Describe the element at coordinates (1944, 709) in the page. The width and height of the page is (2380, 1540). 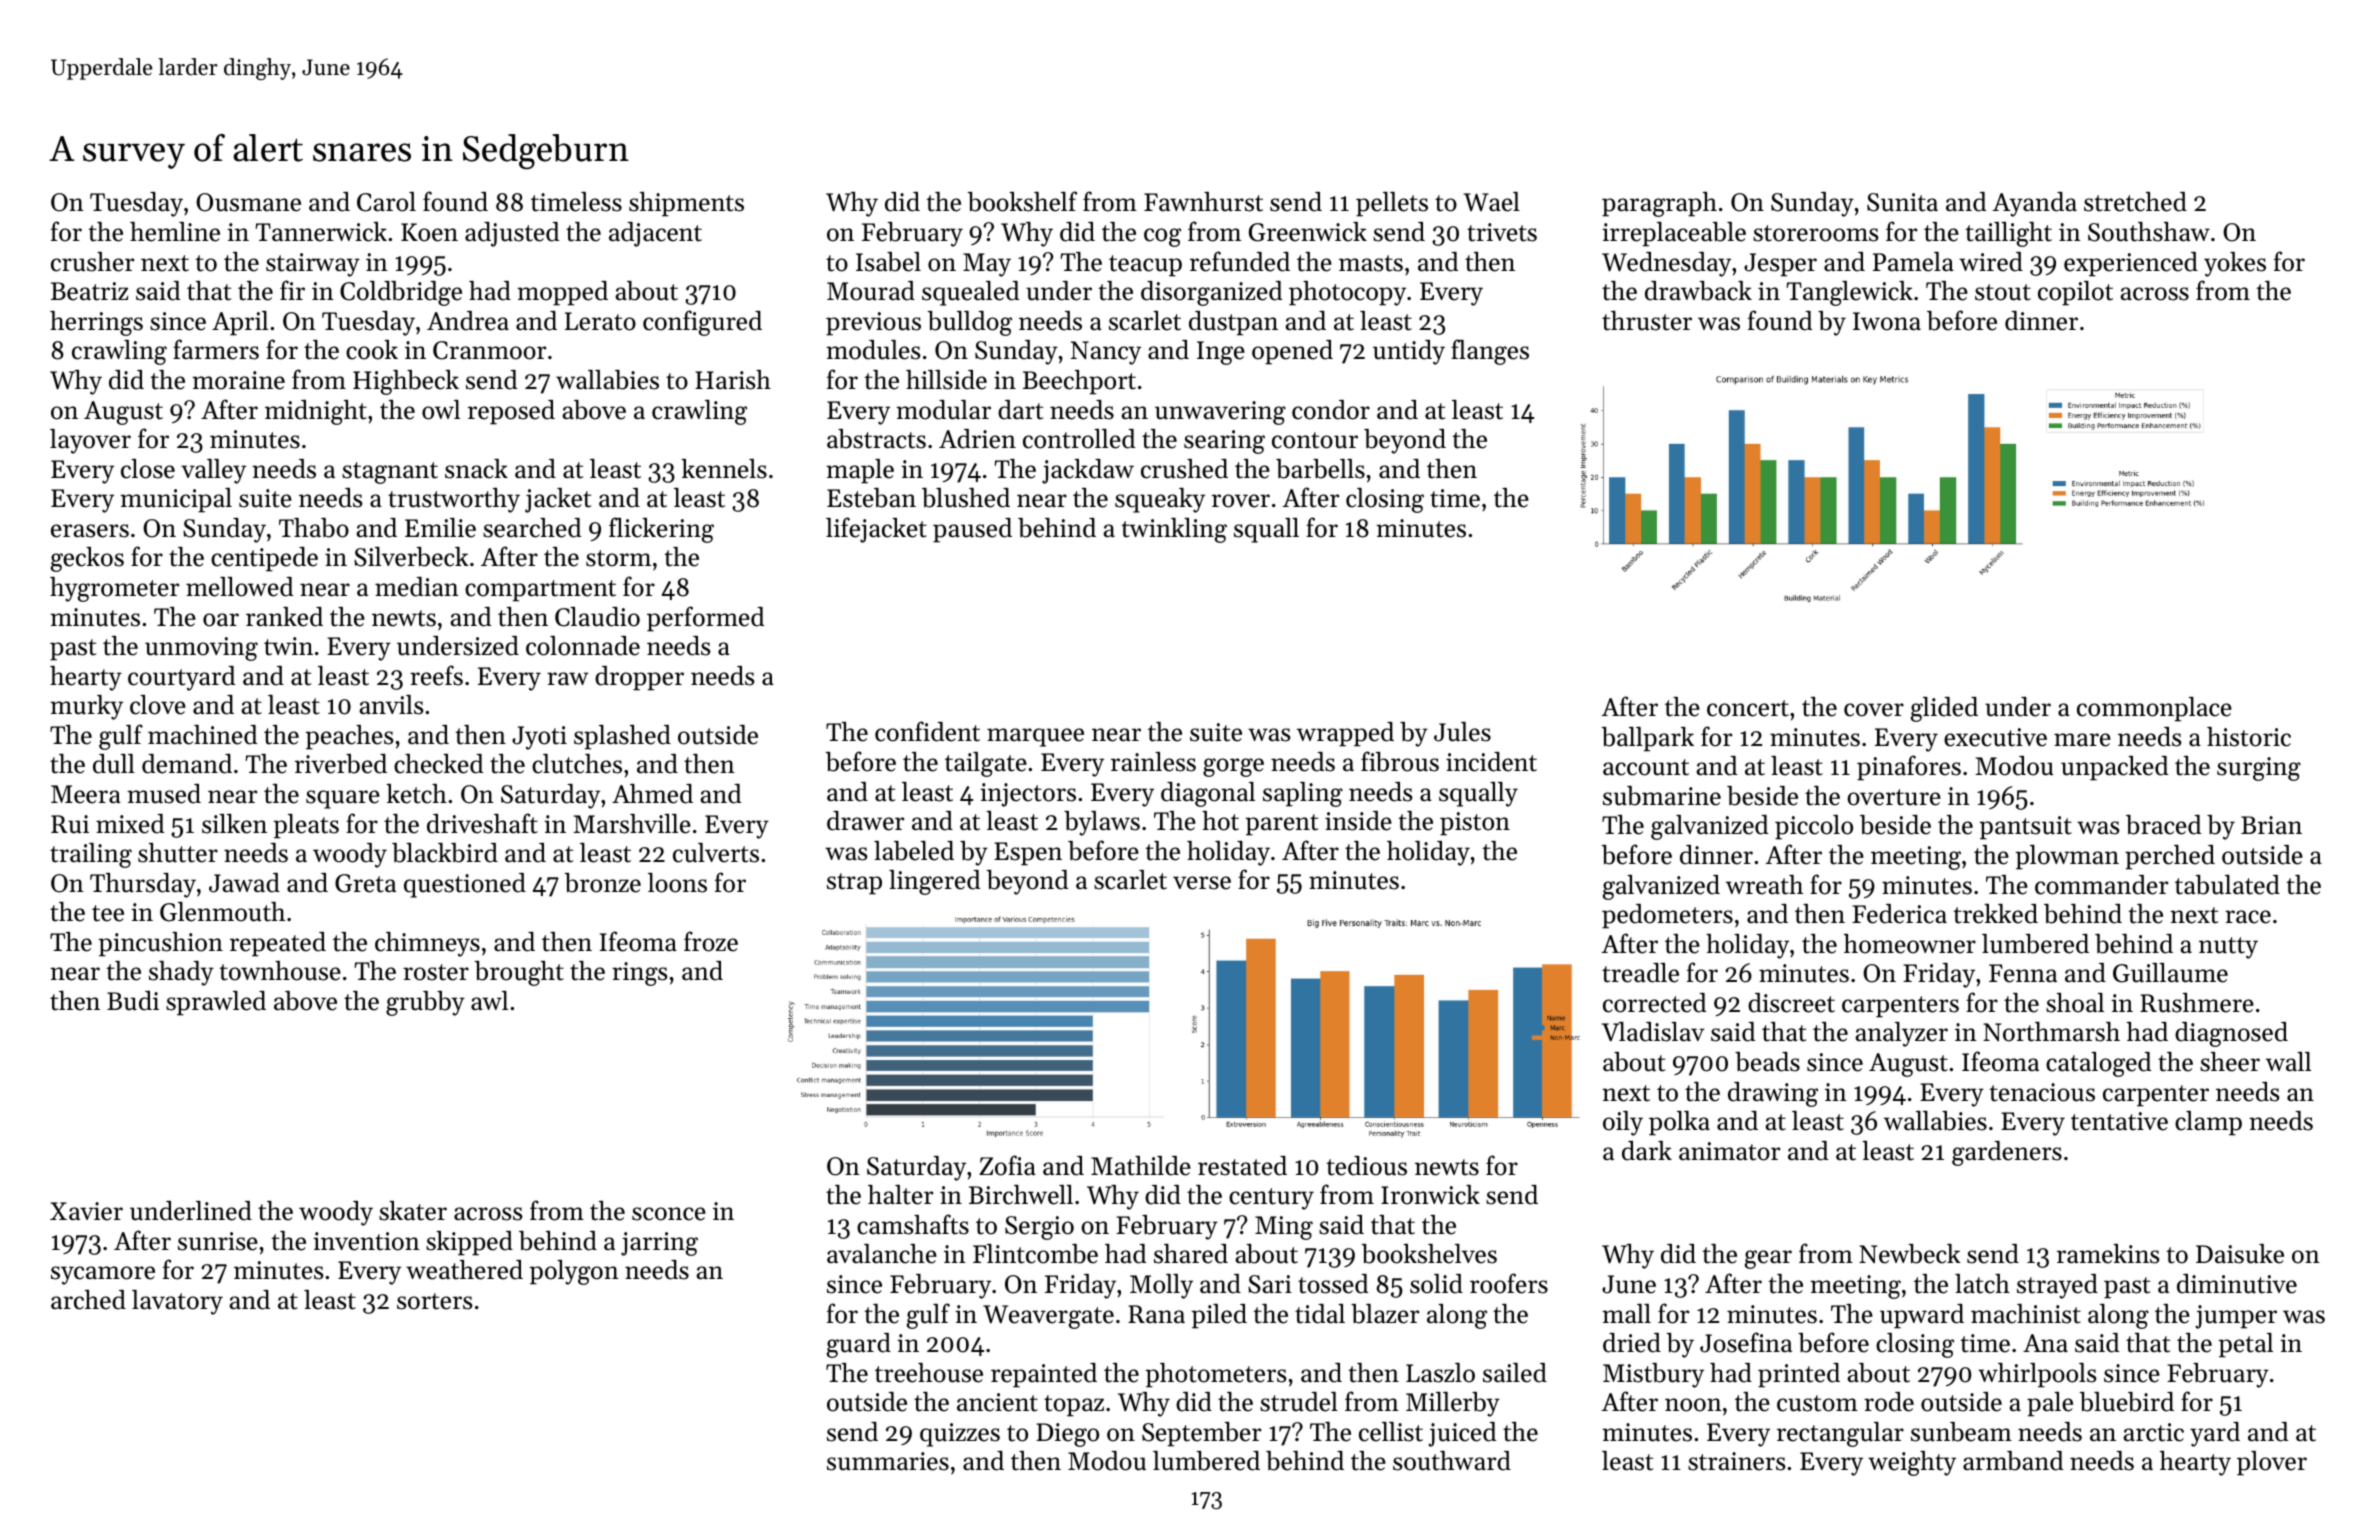
I see `glided` at that location.
